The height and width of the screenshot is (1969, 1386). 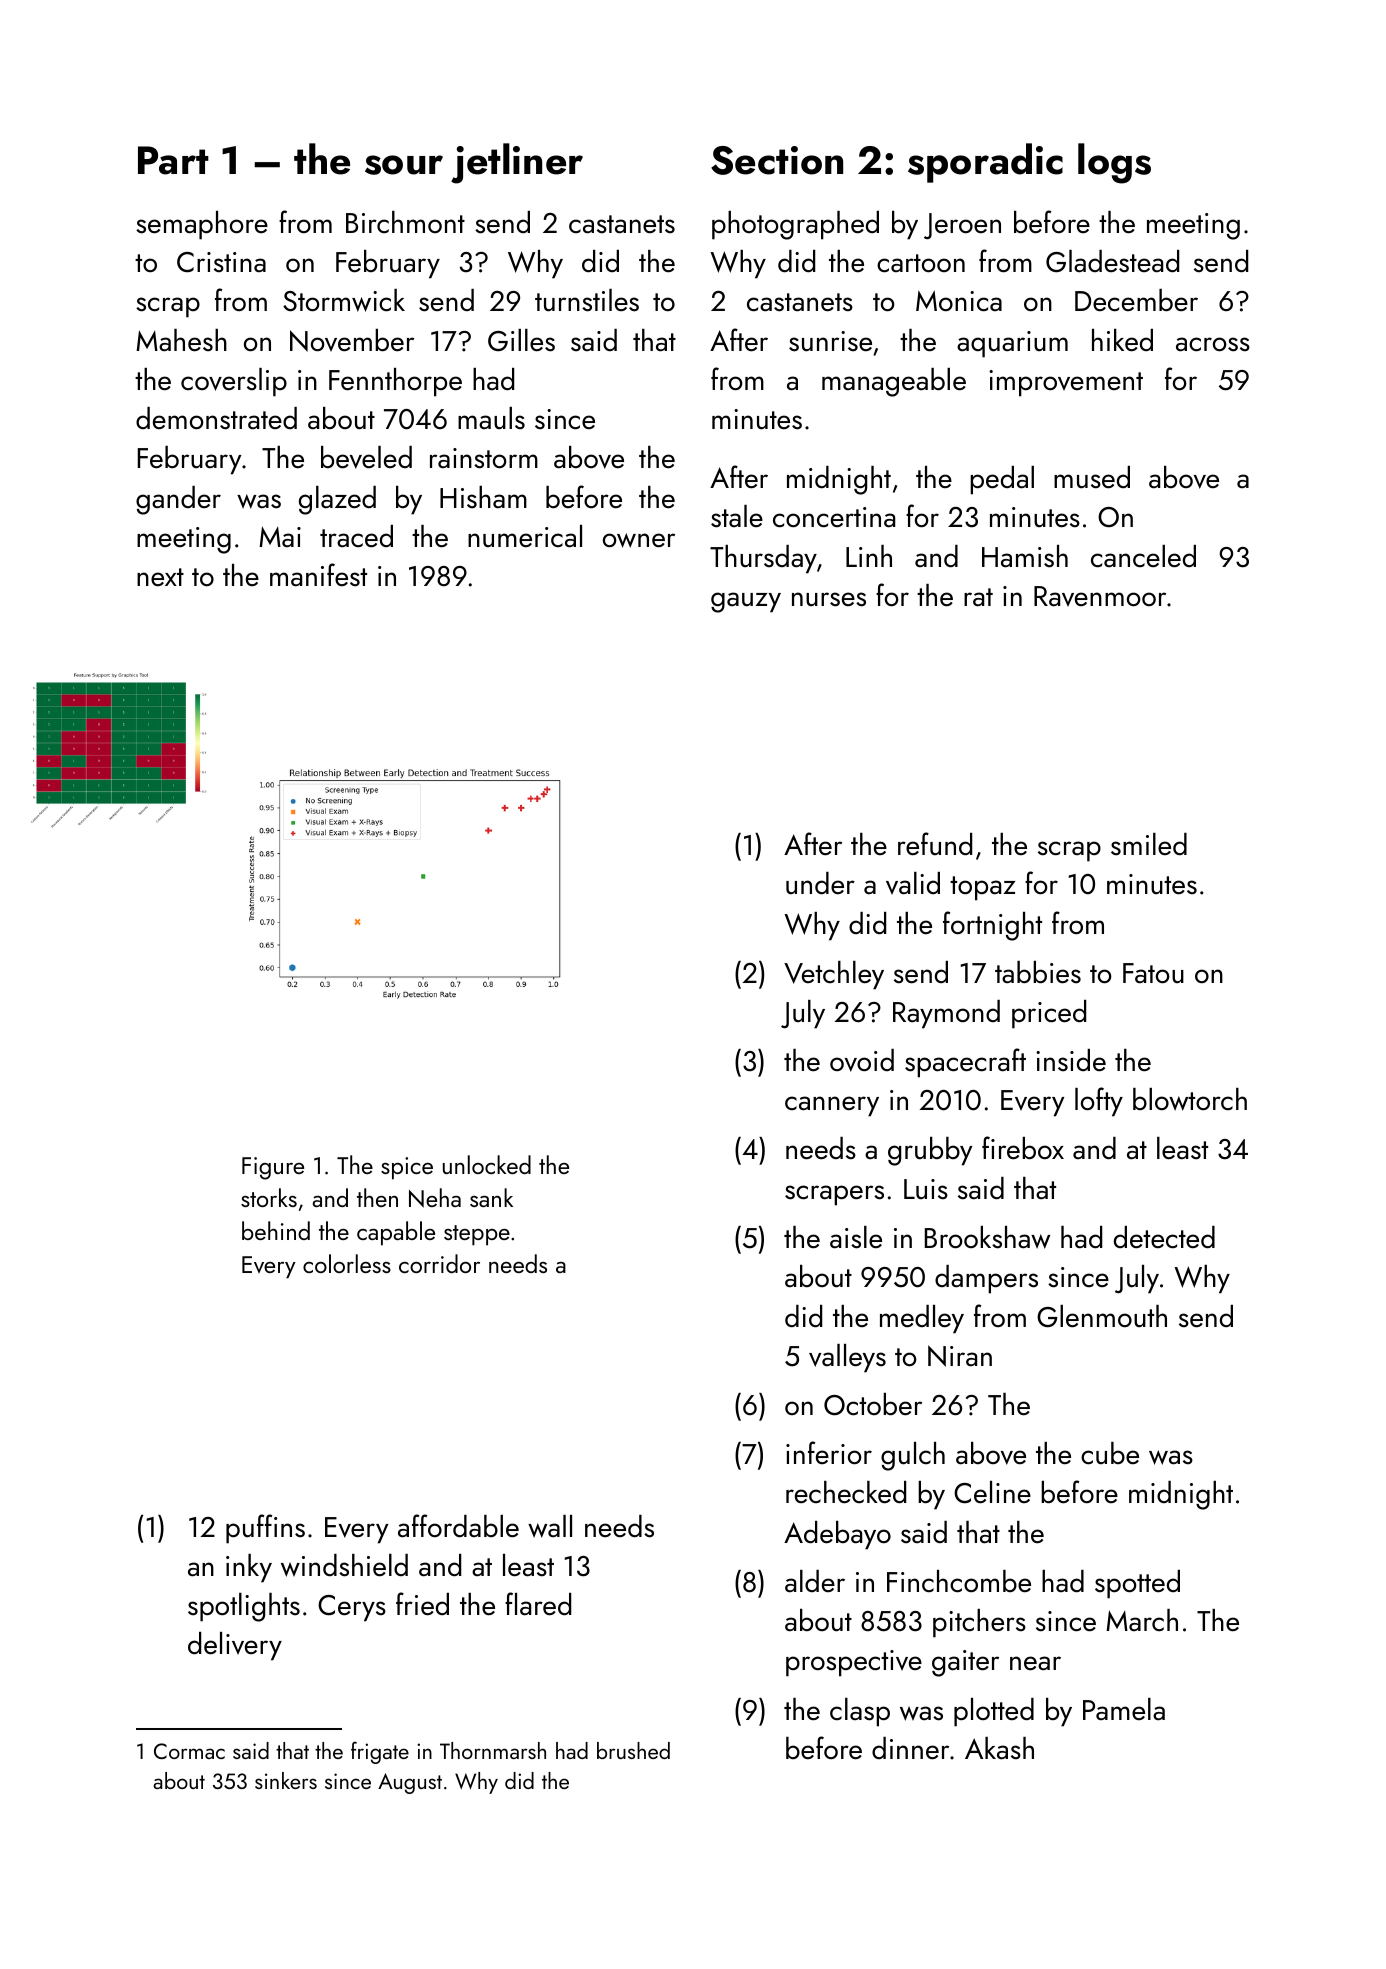 I want to click on improvement, so click(x=1066, y=383).
